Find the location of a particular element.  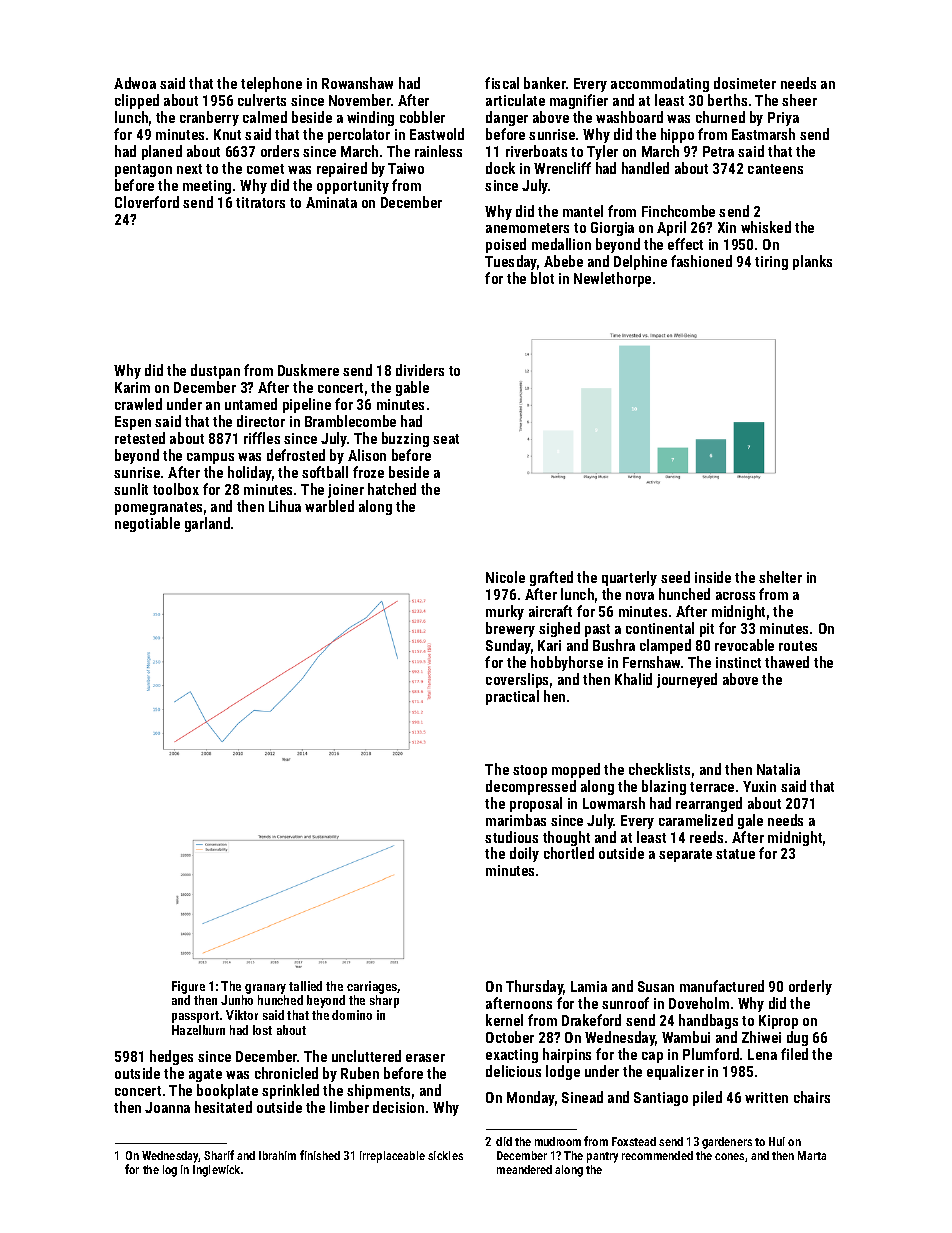

seed is located at coordinates (675, 577).
